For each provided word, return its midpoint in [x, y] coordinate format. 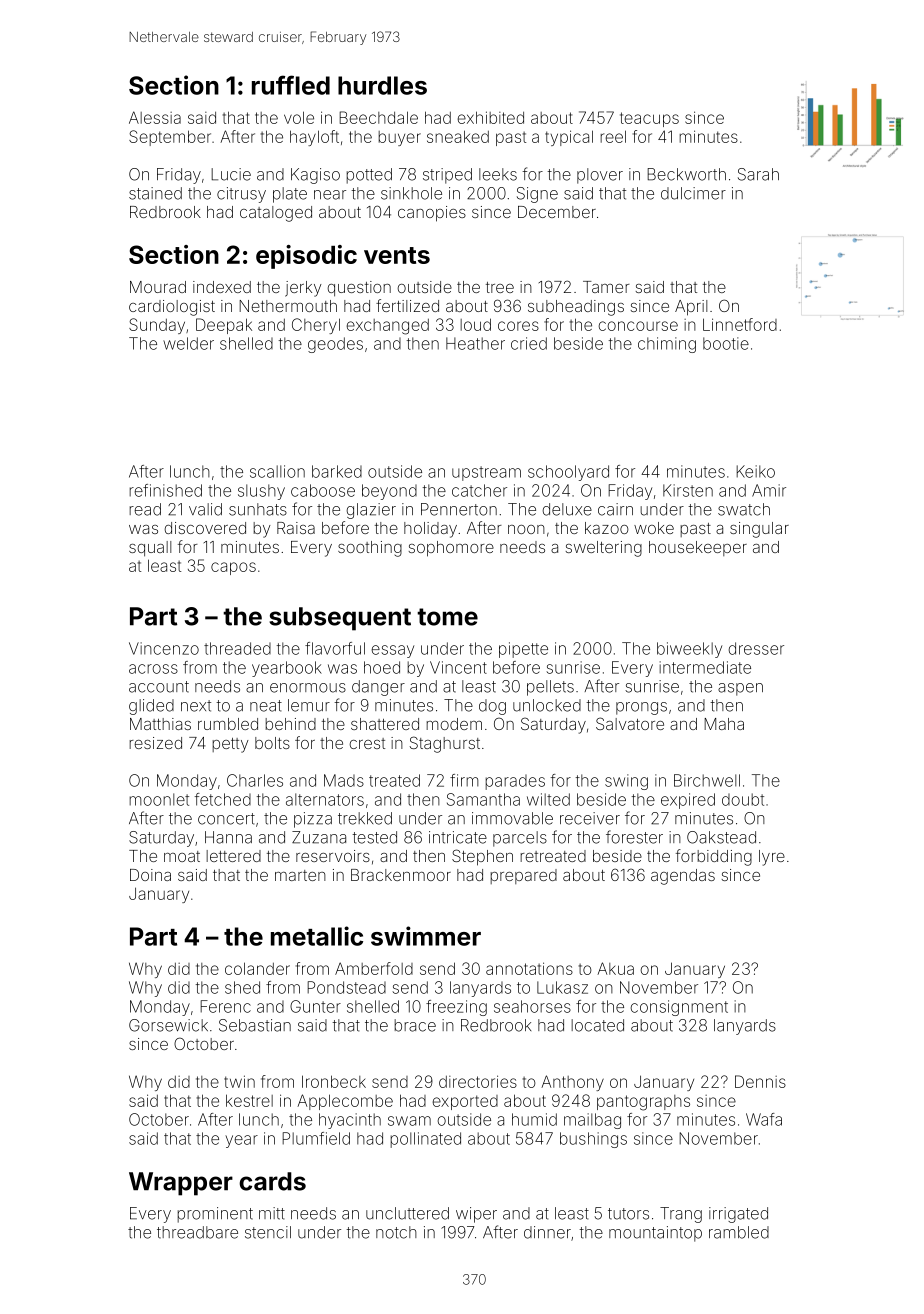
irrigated [738, 1215]
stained [155, 193]
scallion [277, 471]
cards [272, 1181]
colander [257, 968]
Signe [537, 195]
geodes [335, 345]
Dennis [760, 1081]
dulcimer [693, 193]
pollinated [425, 1140]
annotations [529, 968]
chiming [667, 345]
